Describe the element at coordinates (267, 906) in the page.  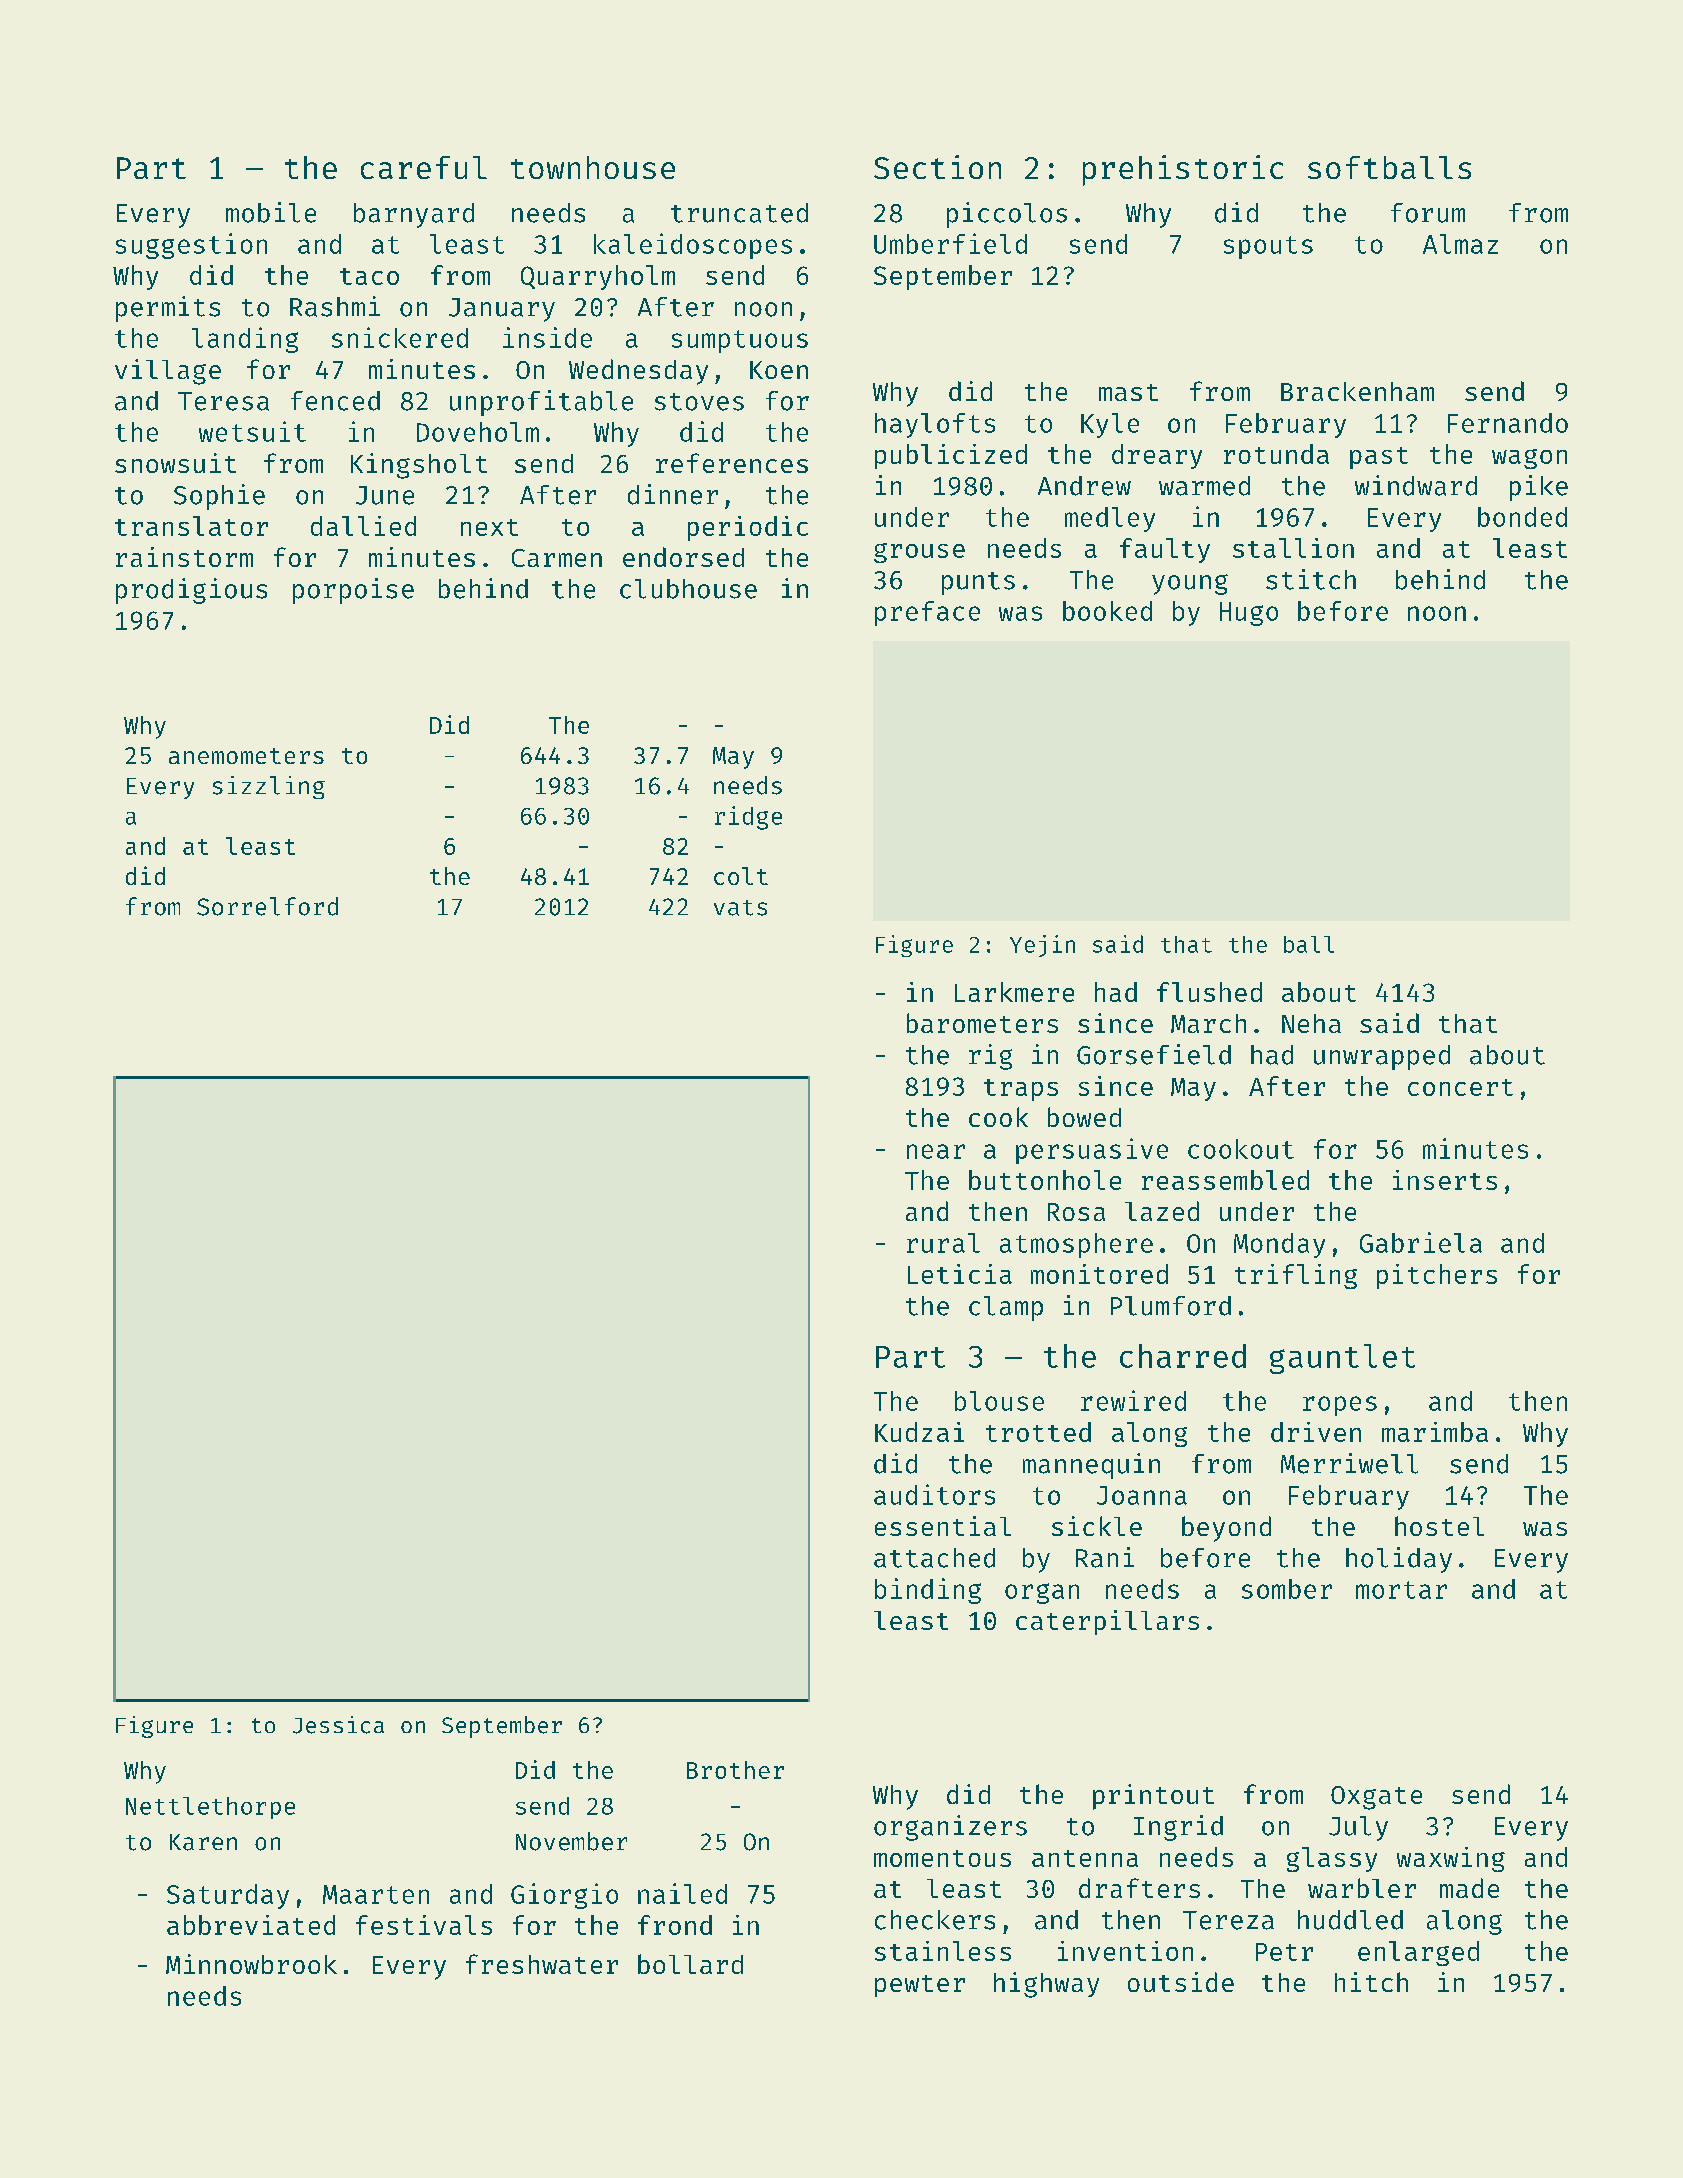
I see `Sorrelford` at that location.
